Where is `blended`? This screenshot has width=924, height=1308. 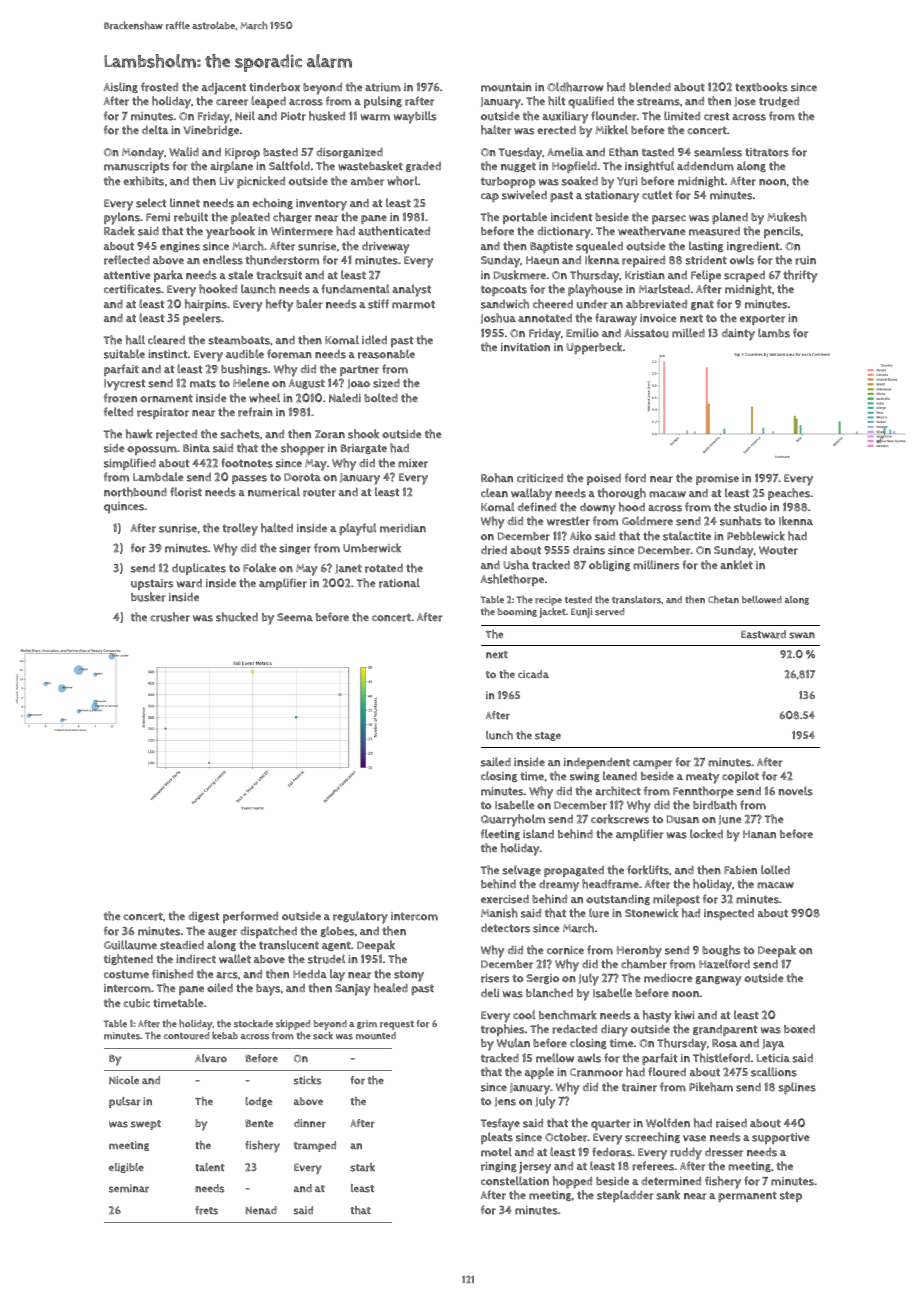 blended is located at coordinates (650, 87).
